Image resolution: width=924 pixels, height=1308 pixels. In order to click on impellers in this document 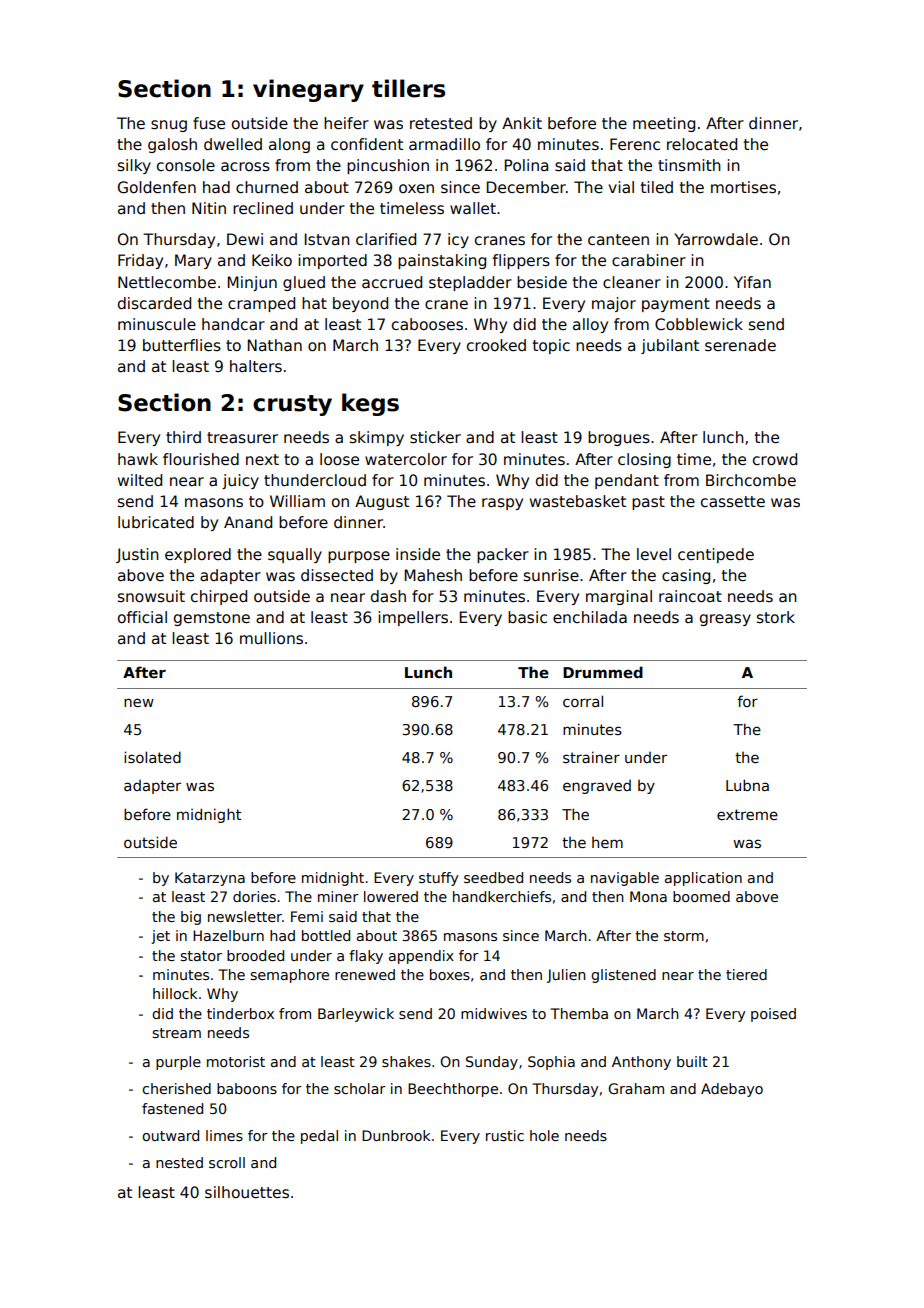, I will do `click(413, 618)`.
